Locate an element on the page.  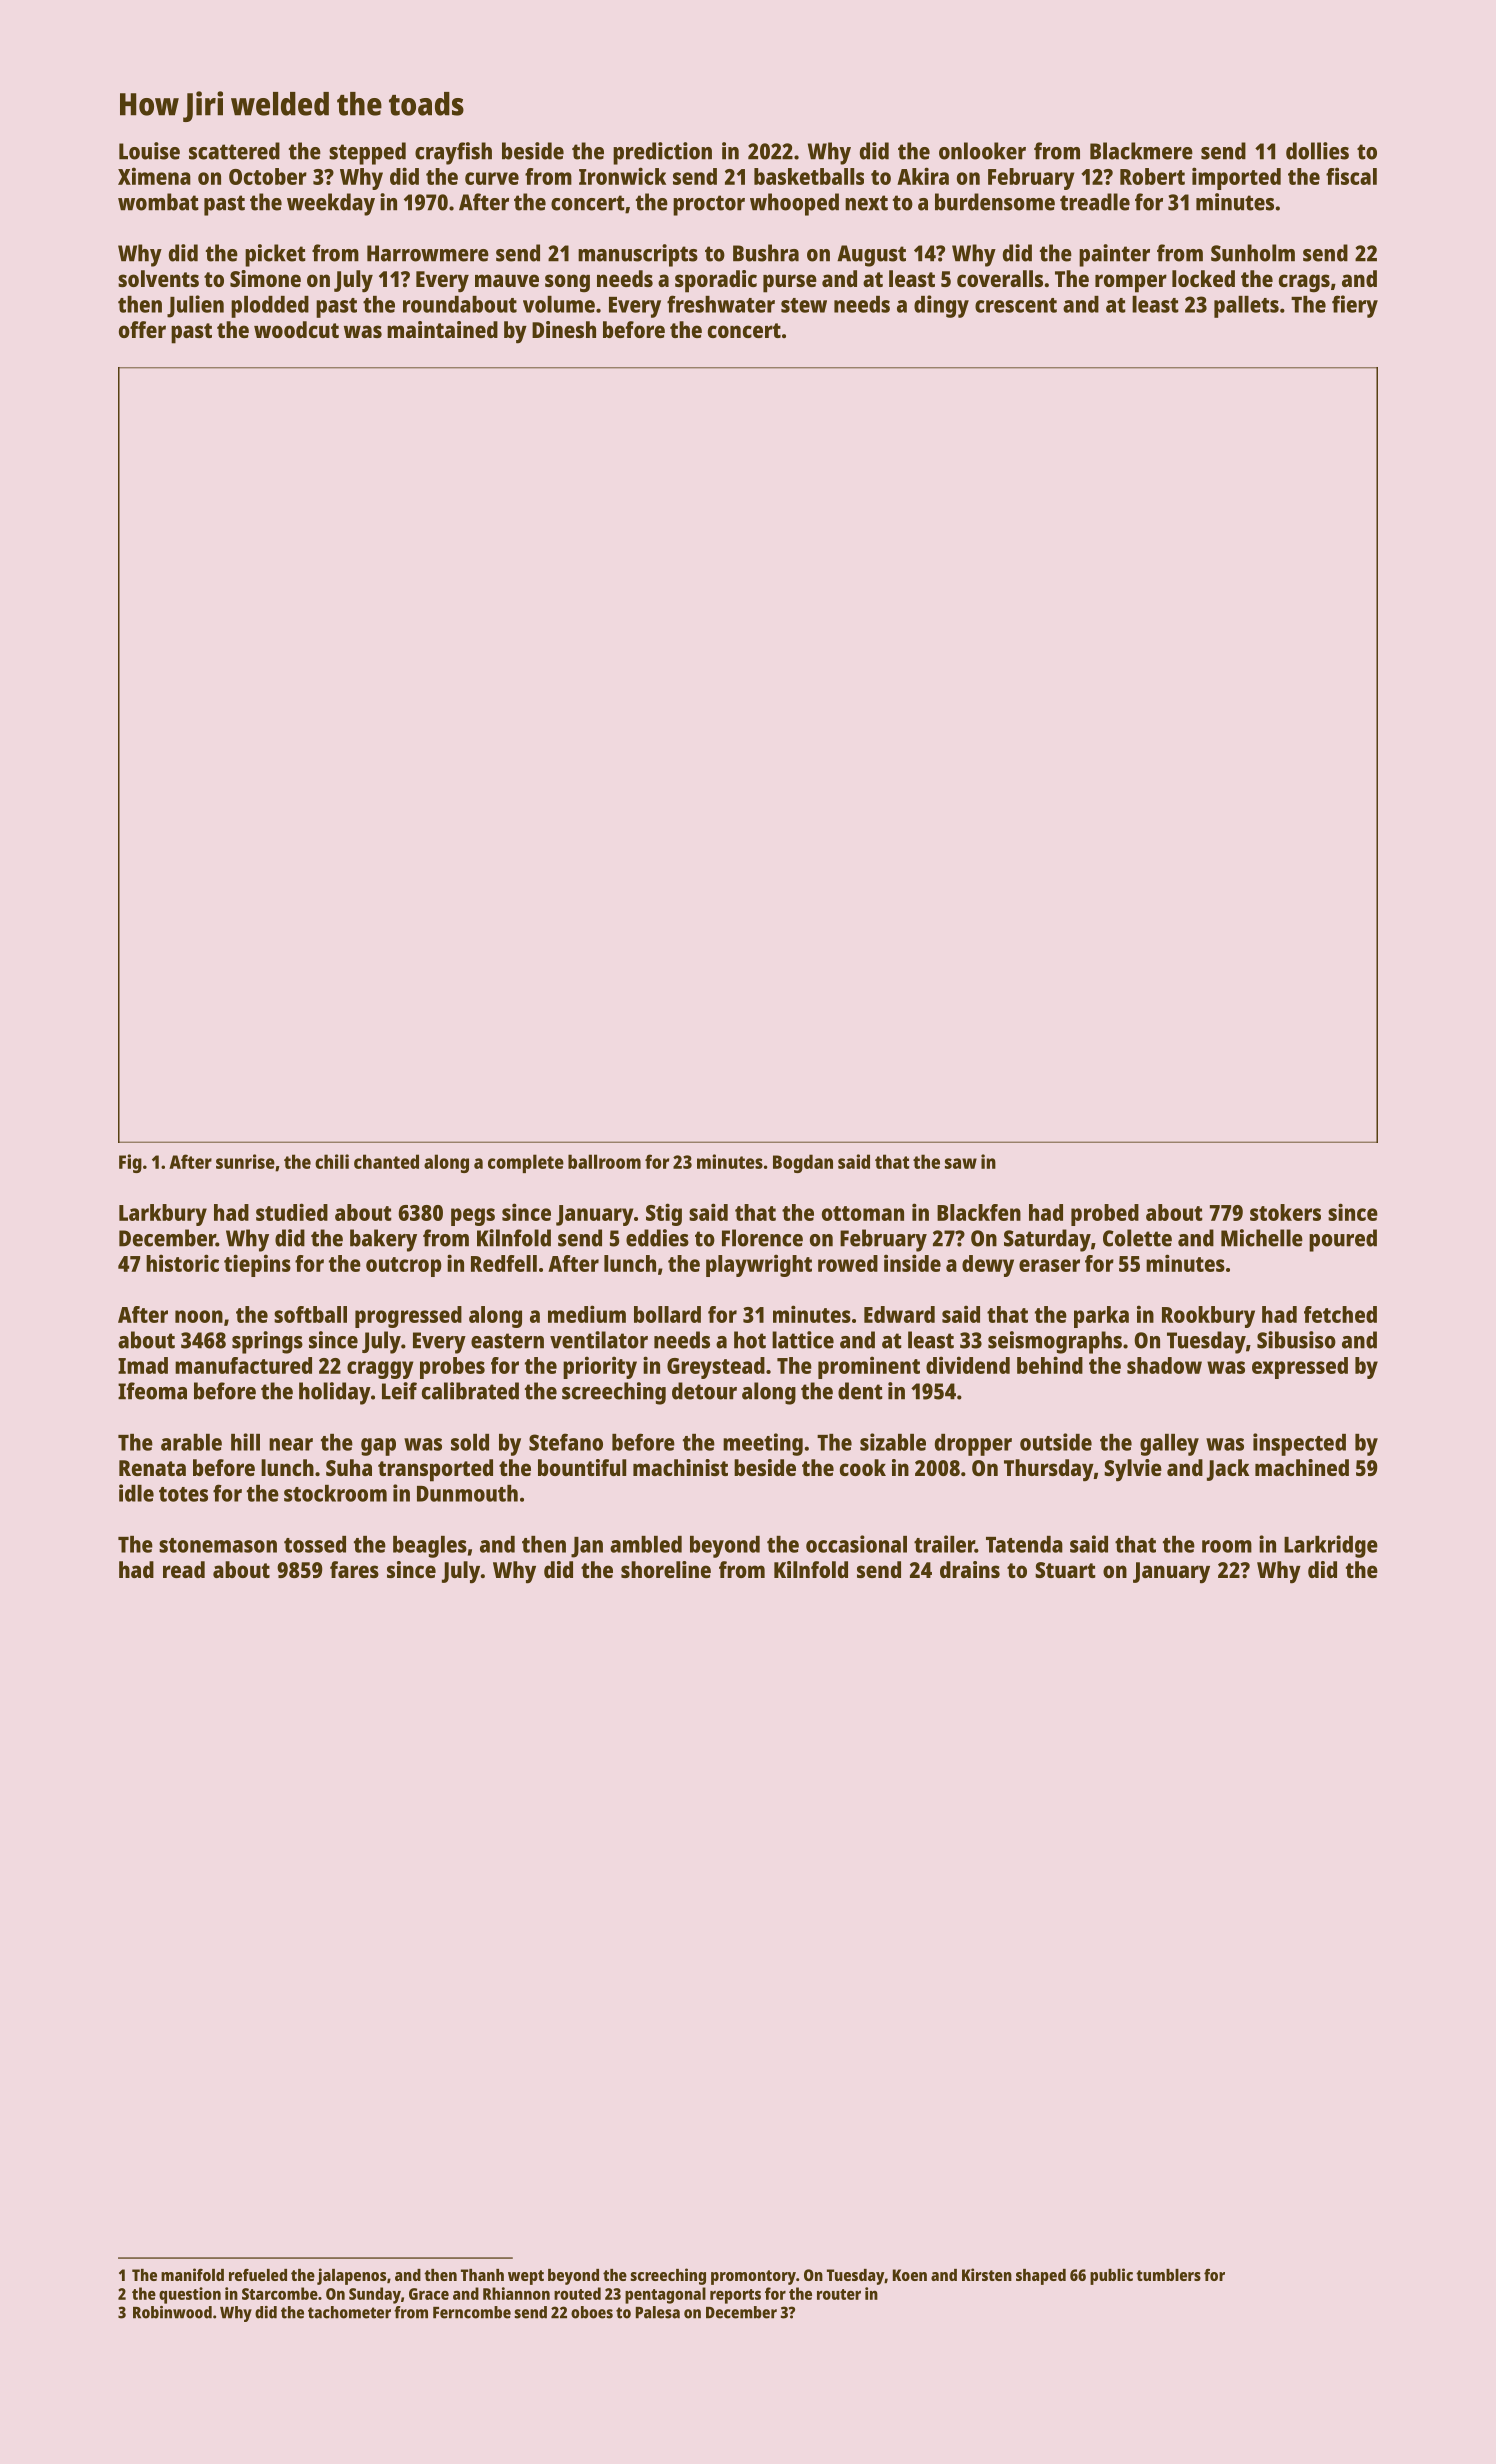
manifold is located at coordinates (192, 2274).
